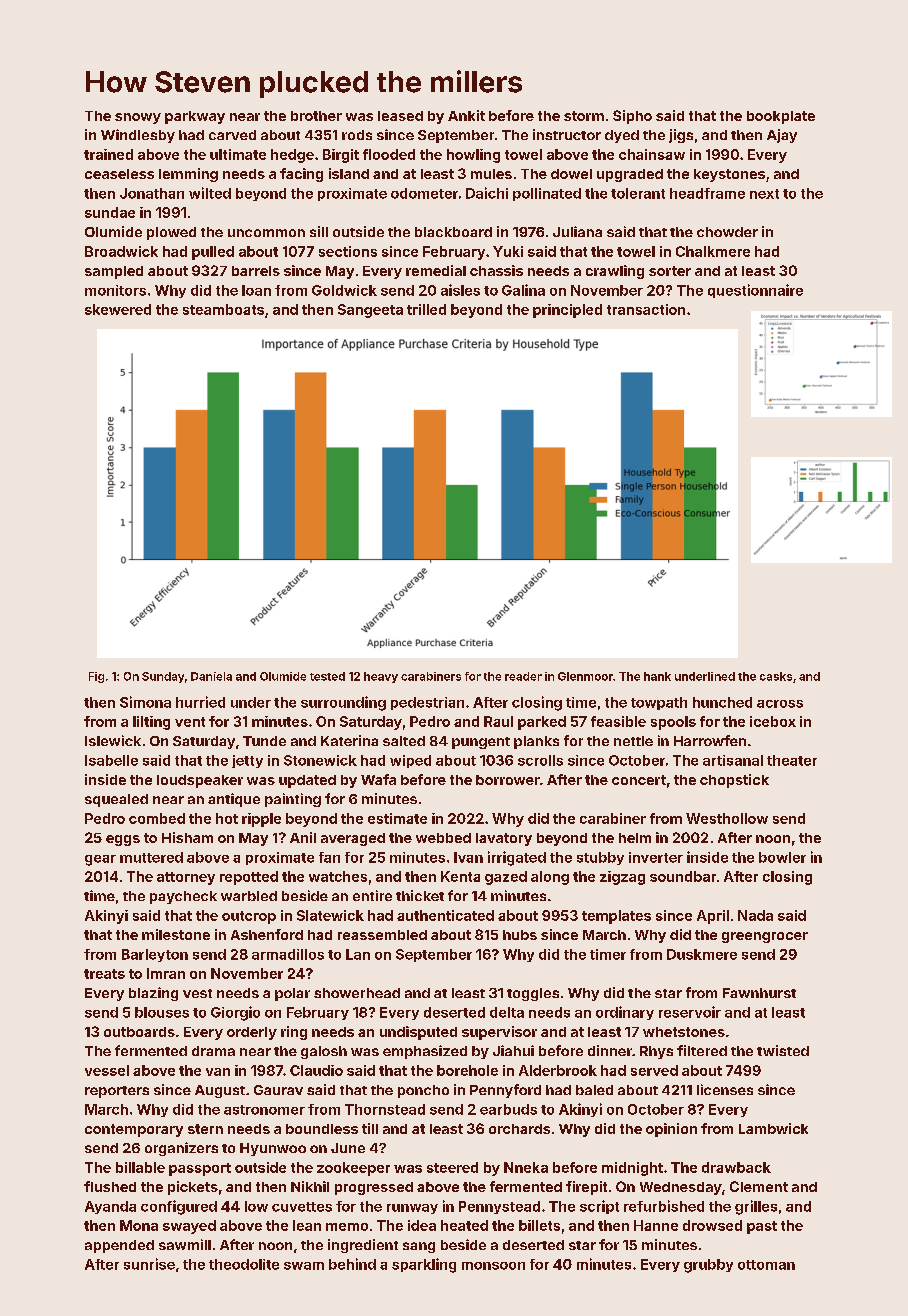 This page has width=908, height=1316. What do you see at coordinates (792, 760) in the page?
I see `theater` at bounding box center [792, 760].
